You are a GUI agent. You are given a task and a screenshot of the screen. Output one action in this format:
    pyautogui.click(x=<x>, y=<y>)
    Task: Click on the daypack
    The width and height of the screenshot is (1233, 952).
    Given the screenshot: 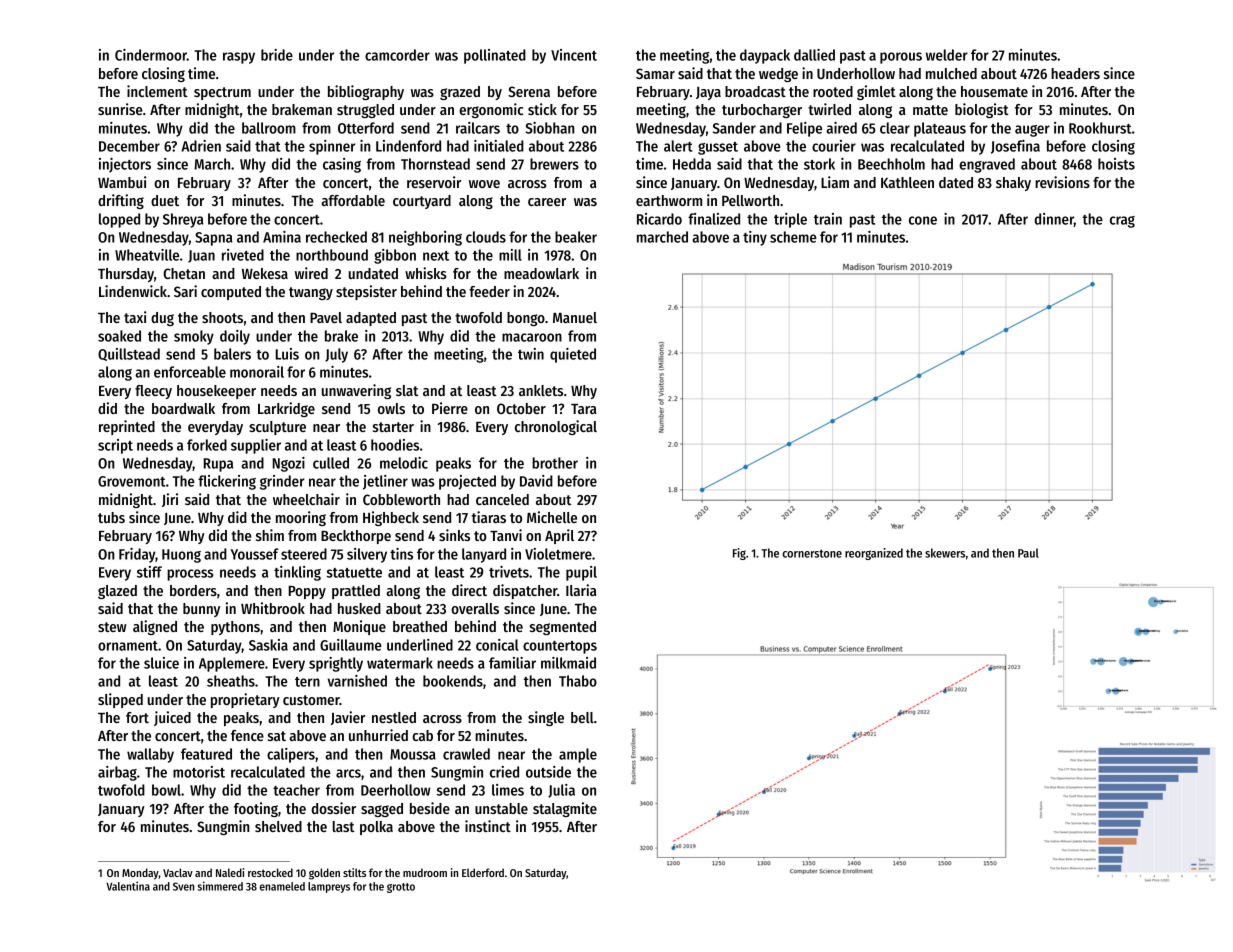 What is the action you would take?
    pyautogui.click(x=765, y=56)
